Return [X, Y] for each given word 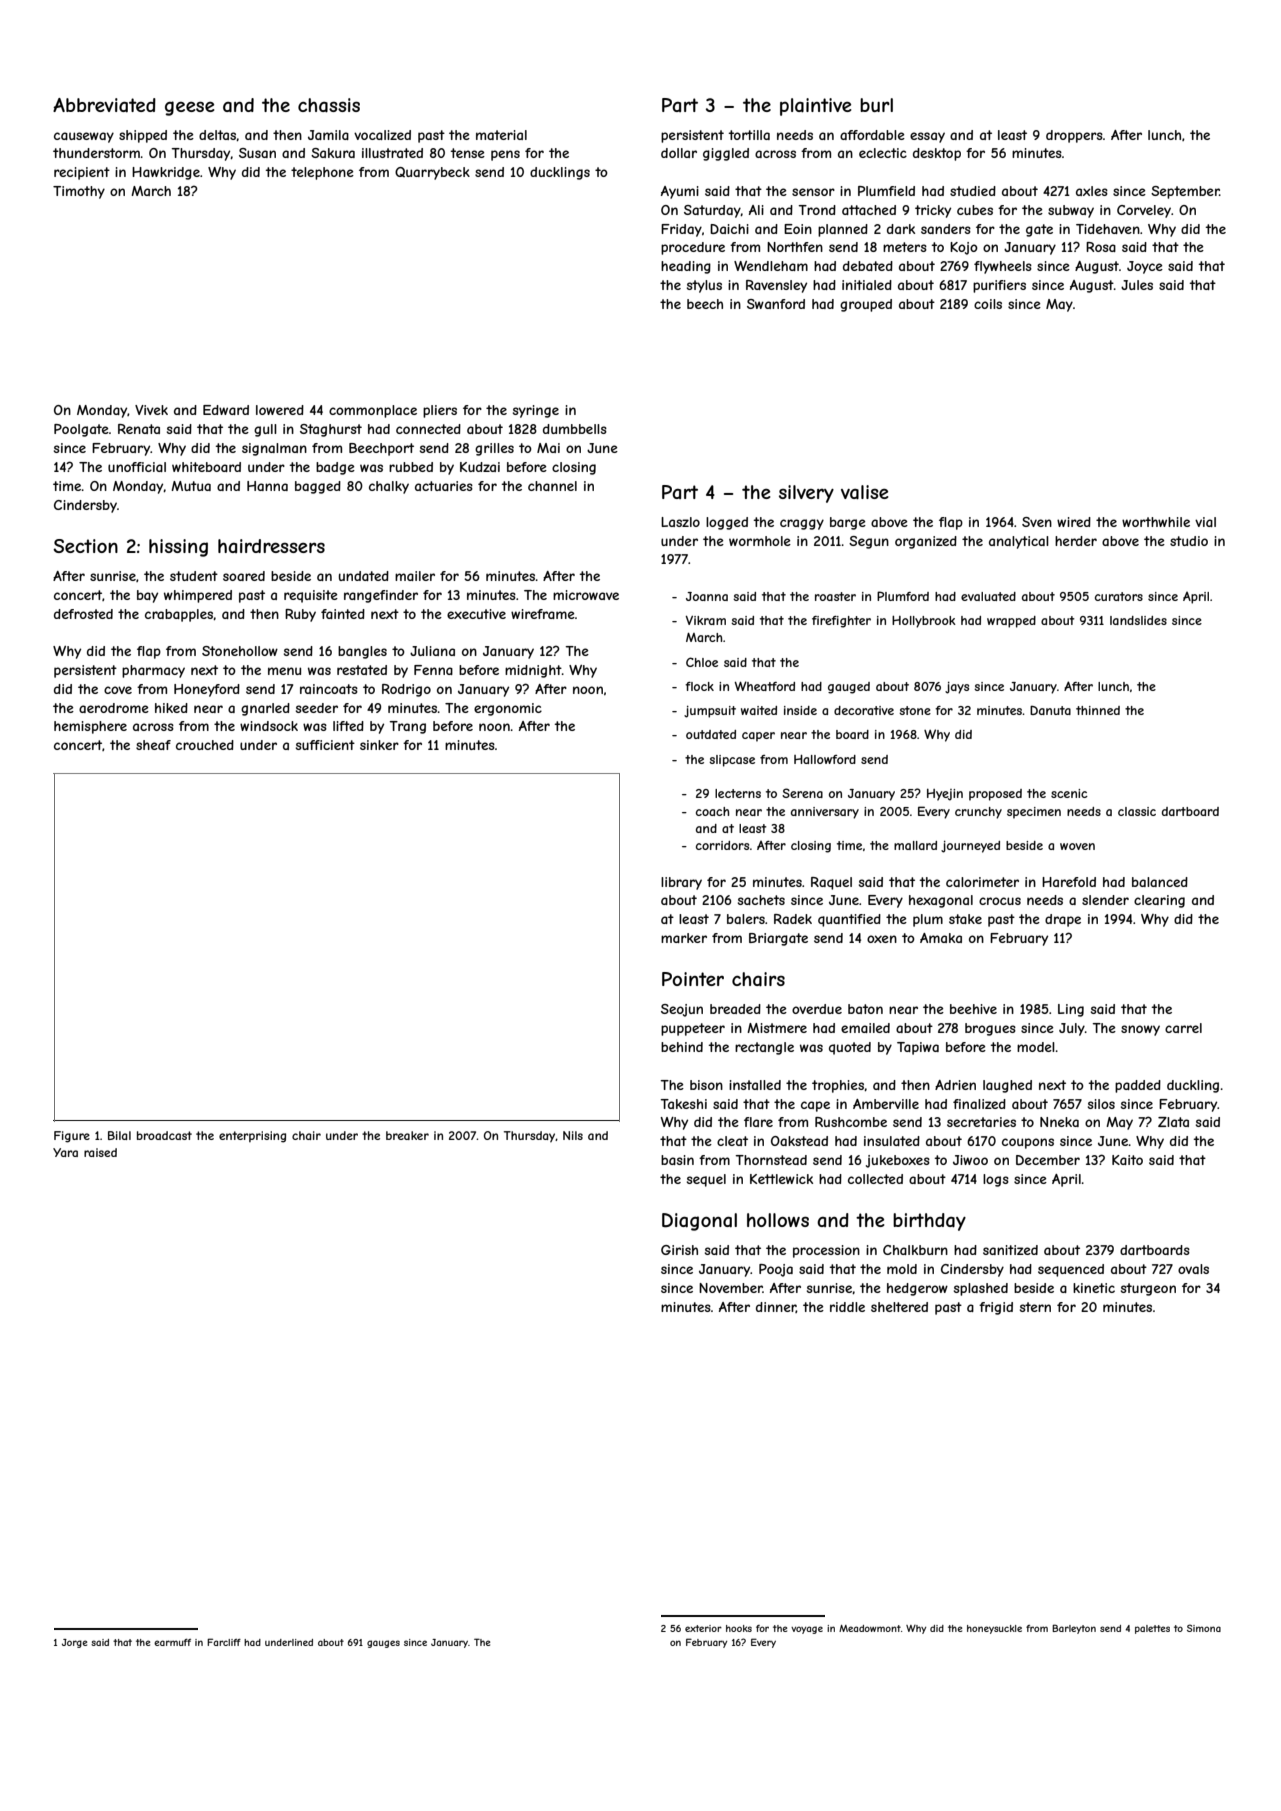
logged [727, 523]
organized [926, 542]
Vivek [151, 410]
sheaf [153, 745]
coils [988, 304]
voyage [807, 1630]
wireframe [543, 614]
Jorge [74, 1643]
